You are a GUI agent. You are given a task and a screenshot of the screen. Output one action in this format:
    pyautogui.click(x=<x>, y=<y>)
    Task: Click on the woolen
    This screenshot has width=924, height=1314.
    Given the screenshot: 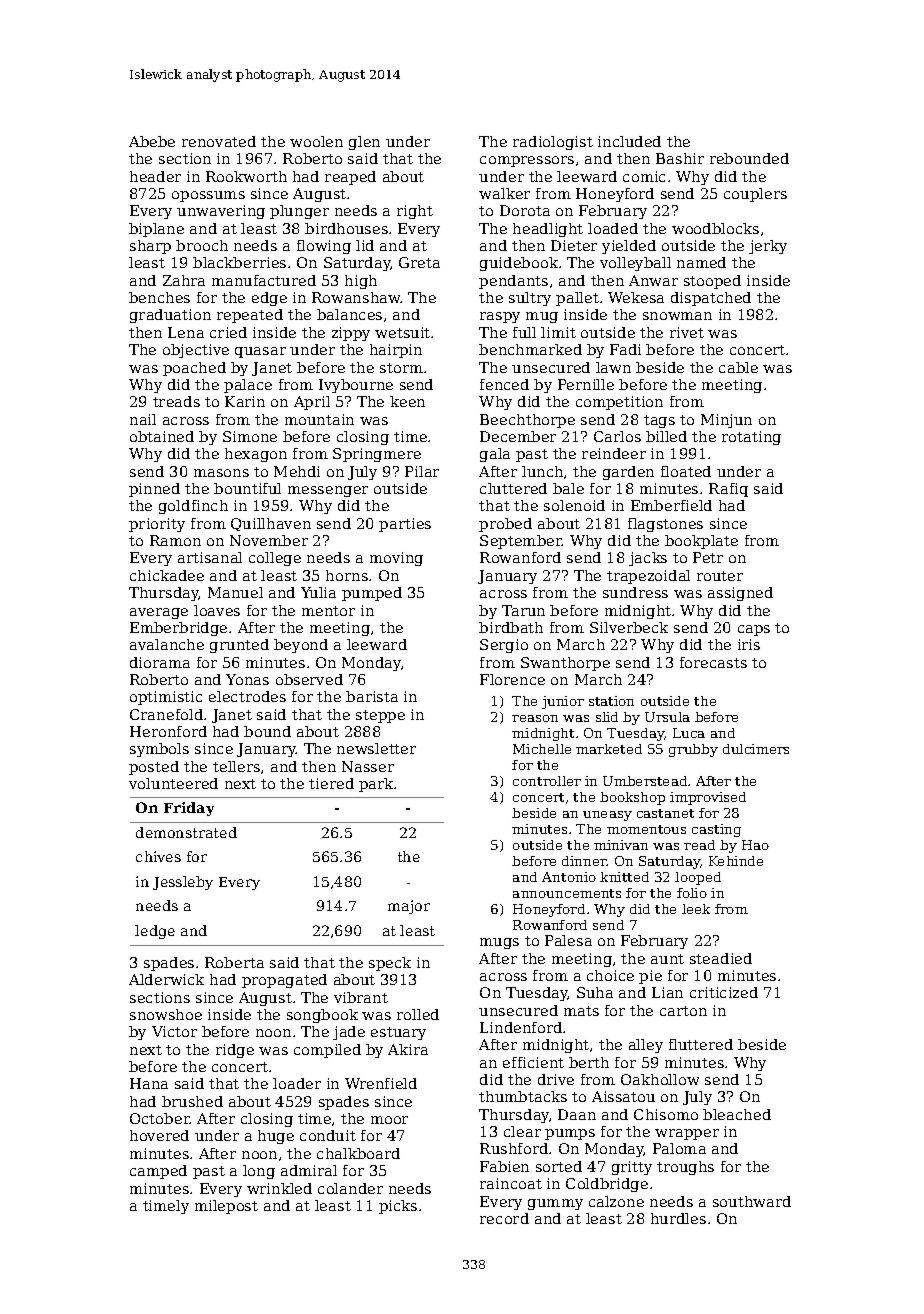 What is the action you would take?
    pyautogui.click(x=316, y=141)
